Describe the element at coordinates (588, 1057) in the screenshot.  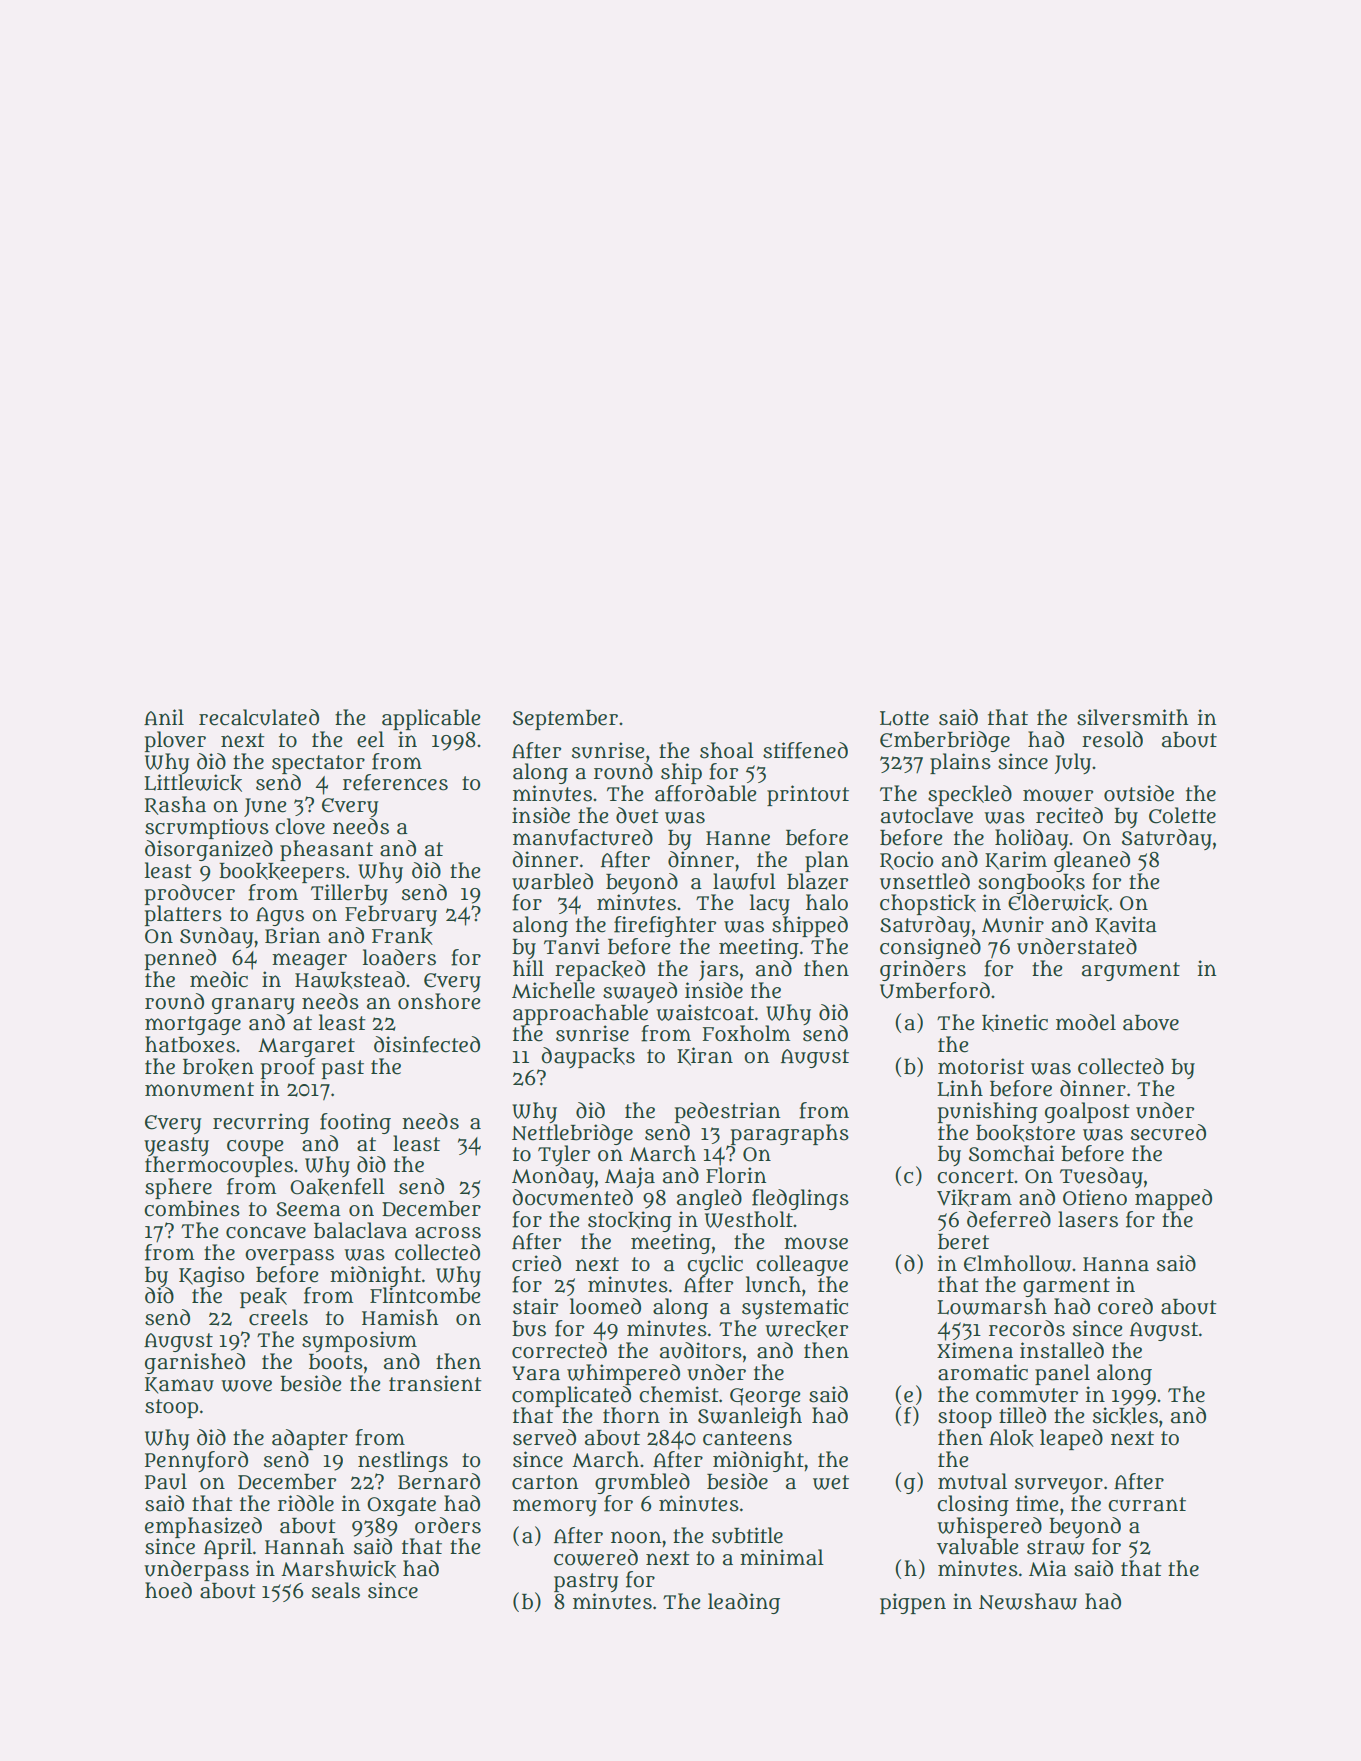
I see `daypacks` at that location.
